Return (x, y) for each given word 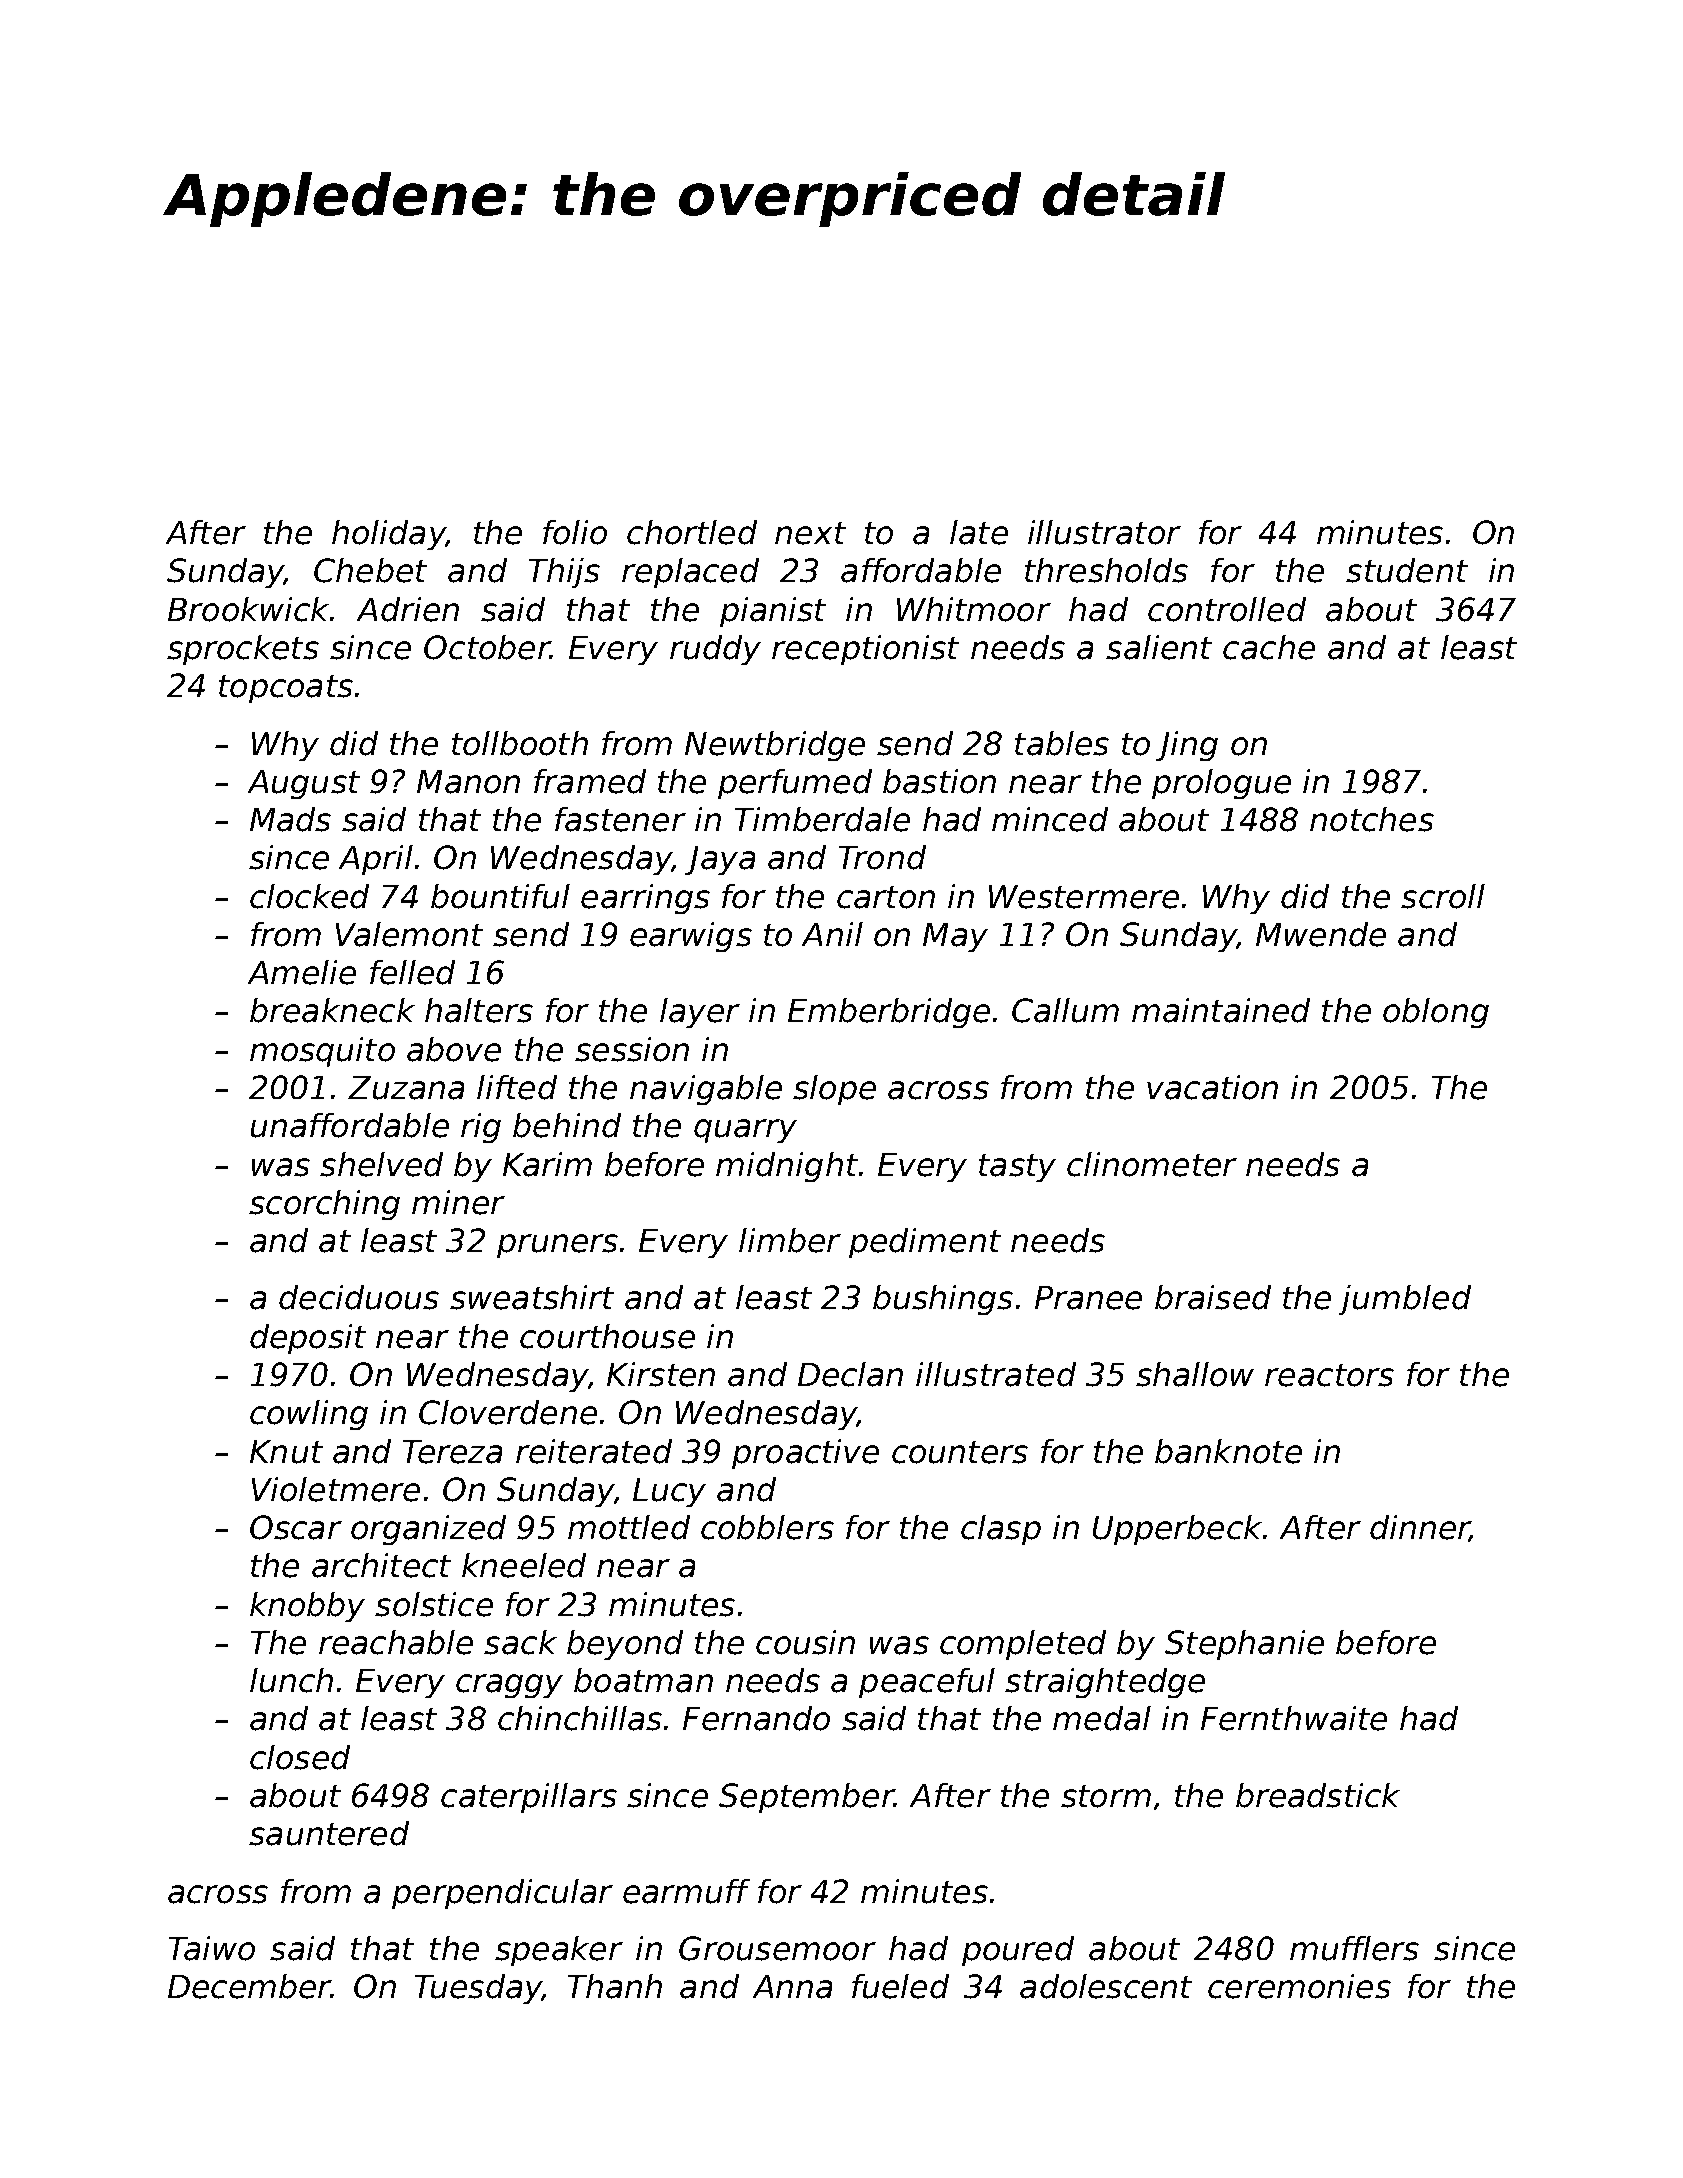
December (249, 1986)
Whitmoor (974, 609)
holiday (388, 535)
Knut (286, 1452)
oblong (1436, 1013)
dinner (1420, 1528)
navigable (706, 1090)
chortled (692, 532)
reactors (1329, 1375)
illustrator (1104, 532)
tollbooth (520, 743)
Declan (850, 1374)
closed (300, 1757)
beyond (625, 1645)
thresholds (1106, 570)
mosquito (322, 1052)
